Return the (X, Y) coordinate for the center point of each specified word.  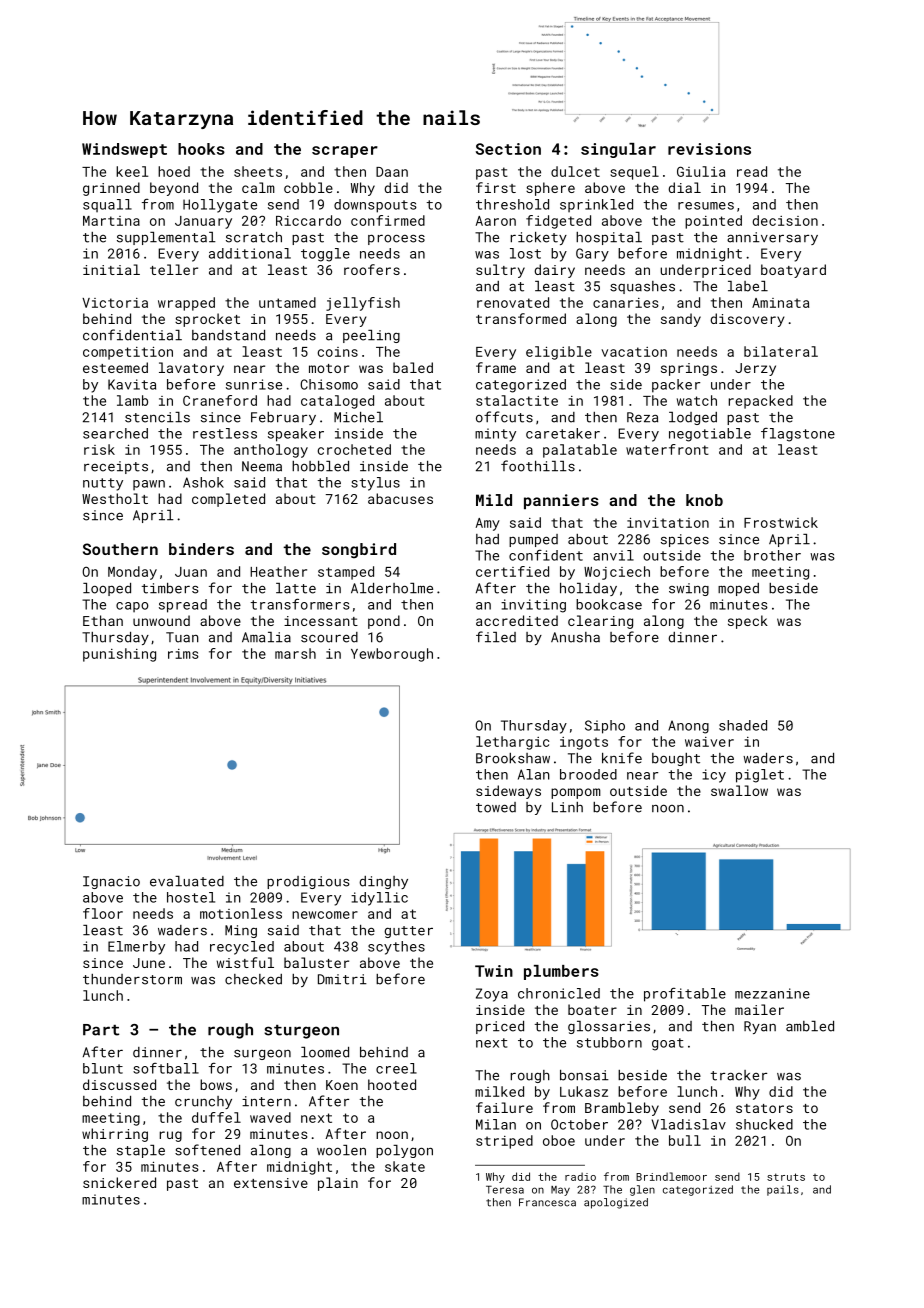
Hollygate (220, 206)
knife (622, 758)
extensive (271, 1183)
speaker (296, 435)
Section (508, 149)
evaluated (187, 881)
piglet (760, 776)
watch (697, 400)
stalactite (517, 400)
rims (183, 654)
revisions (709, 149)
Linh (567, 807)
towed (496, 807)
